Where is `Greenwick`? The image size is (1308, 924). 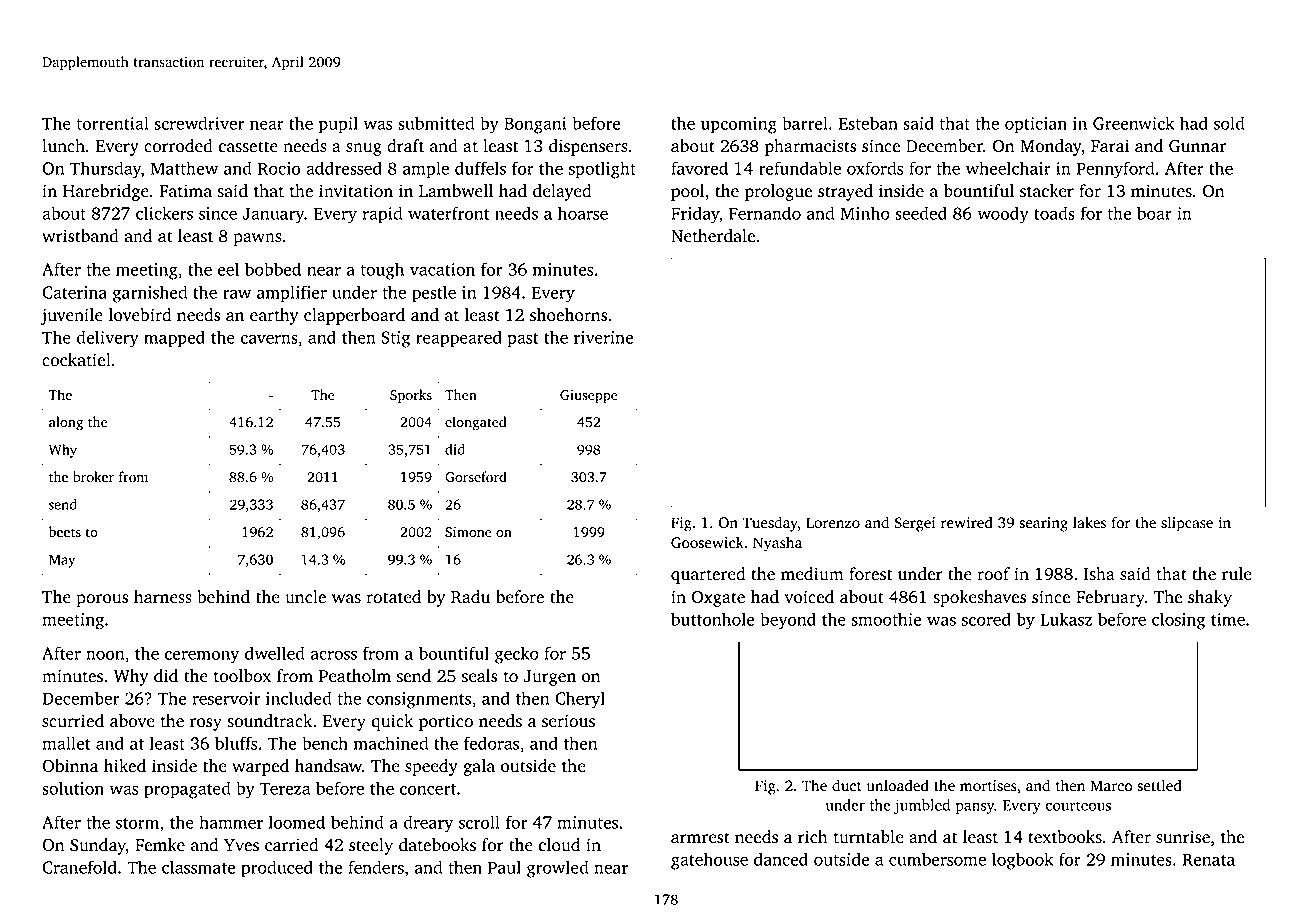 Greenwick is located at coordinates (1133, 123).
